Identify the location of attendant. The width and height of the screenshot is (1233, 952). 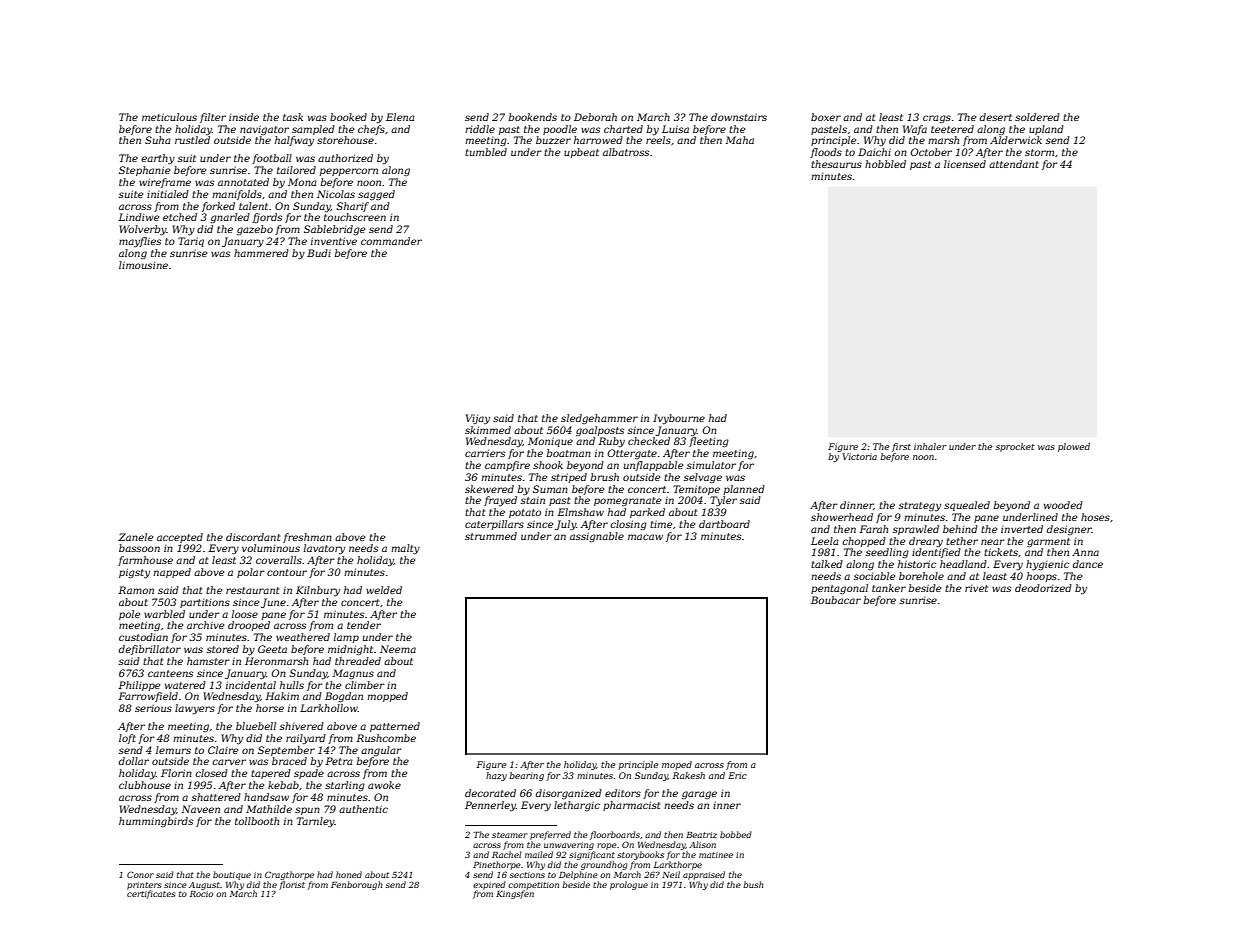
(1014, 164).
